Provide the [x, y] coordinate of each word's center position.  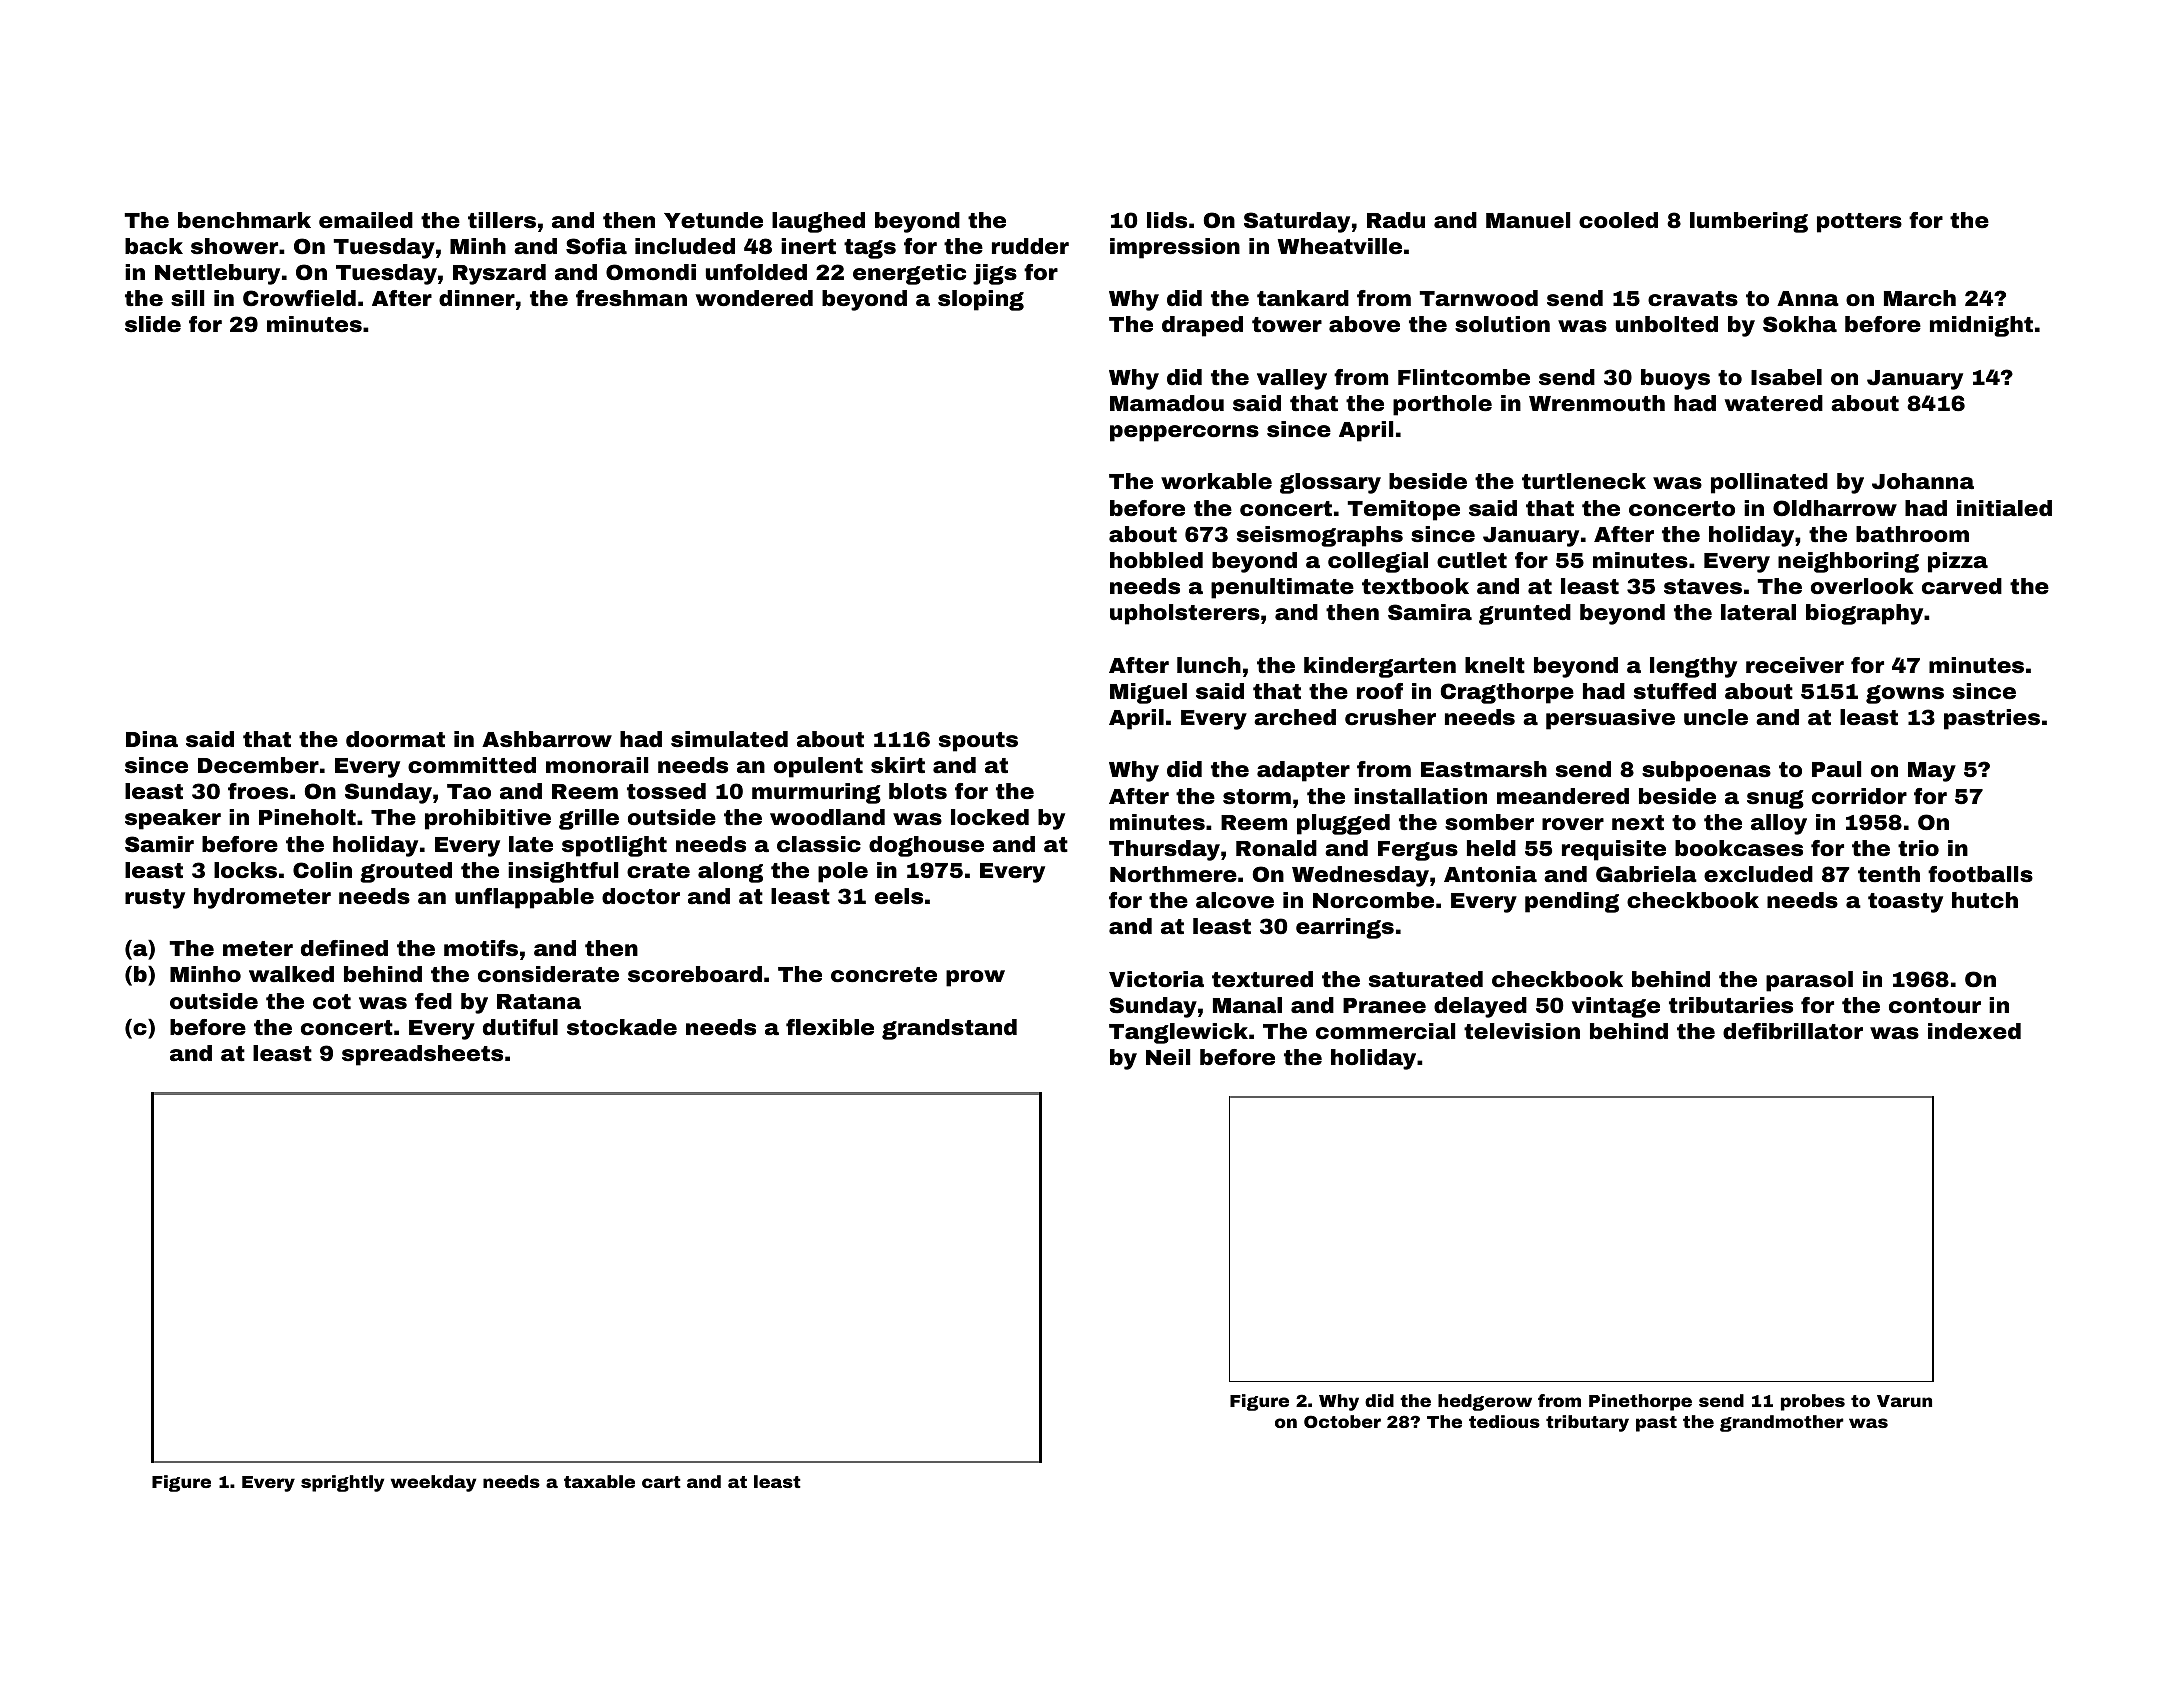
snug [1775, 799]
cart [661, 1482]
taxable [599, 1481]
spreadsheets [422, 1055]
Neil [1168, 1057]
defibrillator [1793, 1031]
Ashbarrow [547, 739]
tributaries [1731, 1005]
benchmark [244, 220]
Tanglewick [1178, 1033]
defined [344, 948]
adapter [1303, 771]
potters [1859, 223]
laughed [818, 222]
